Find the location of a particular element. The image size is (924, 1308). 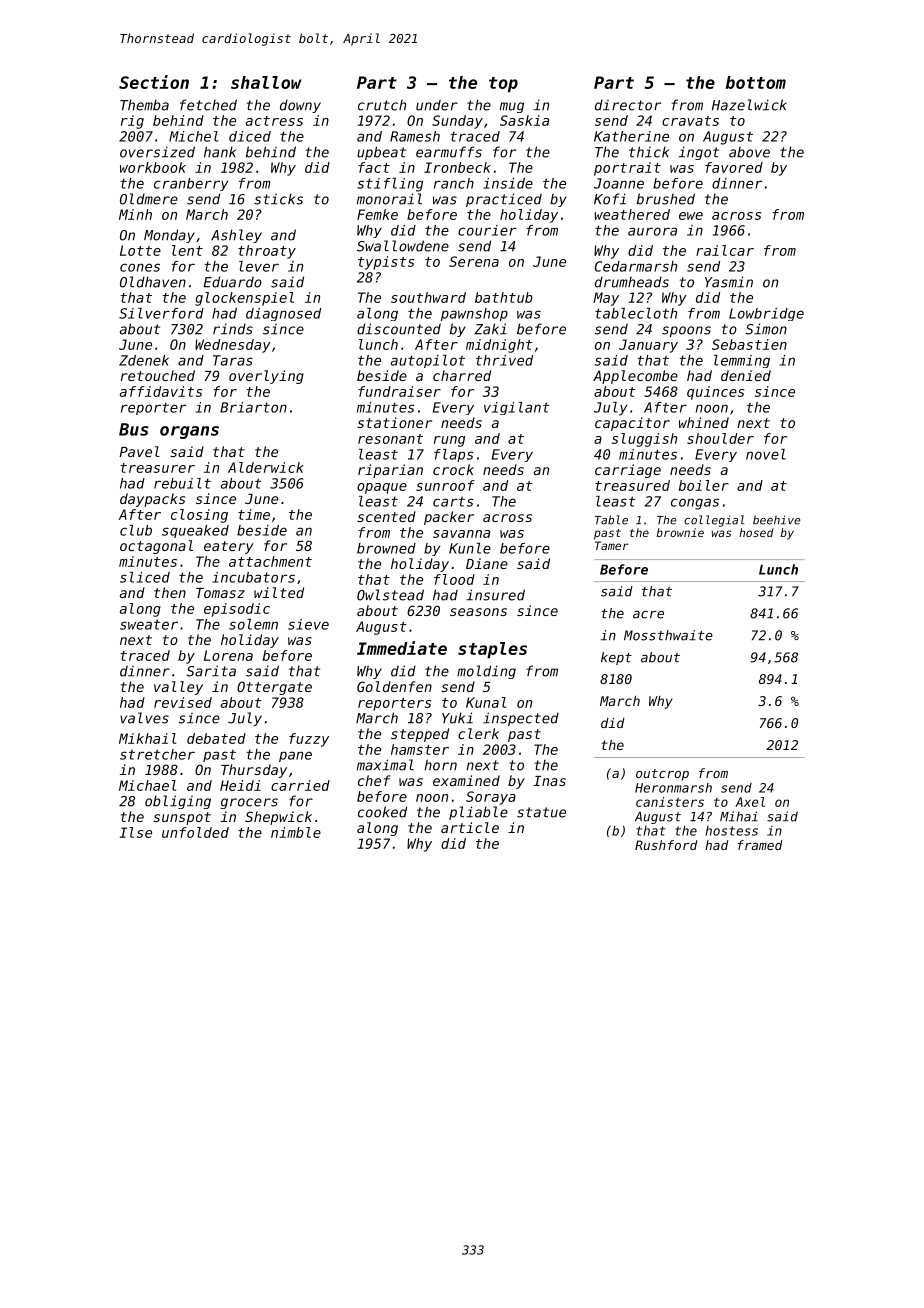

Briarton is located at coordinates (253, 407).
